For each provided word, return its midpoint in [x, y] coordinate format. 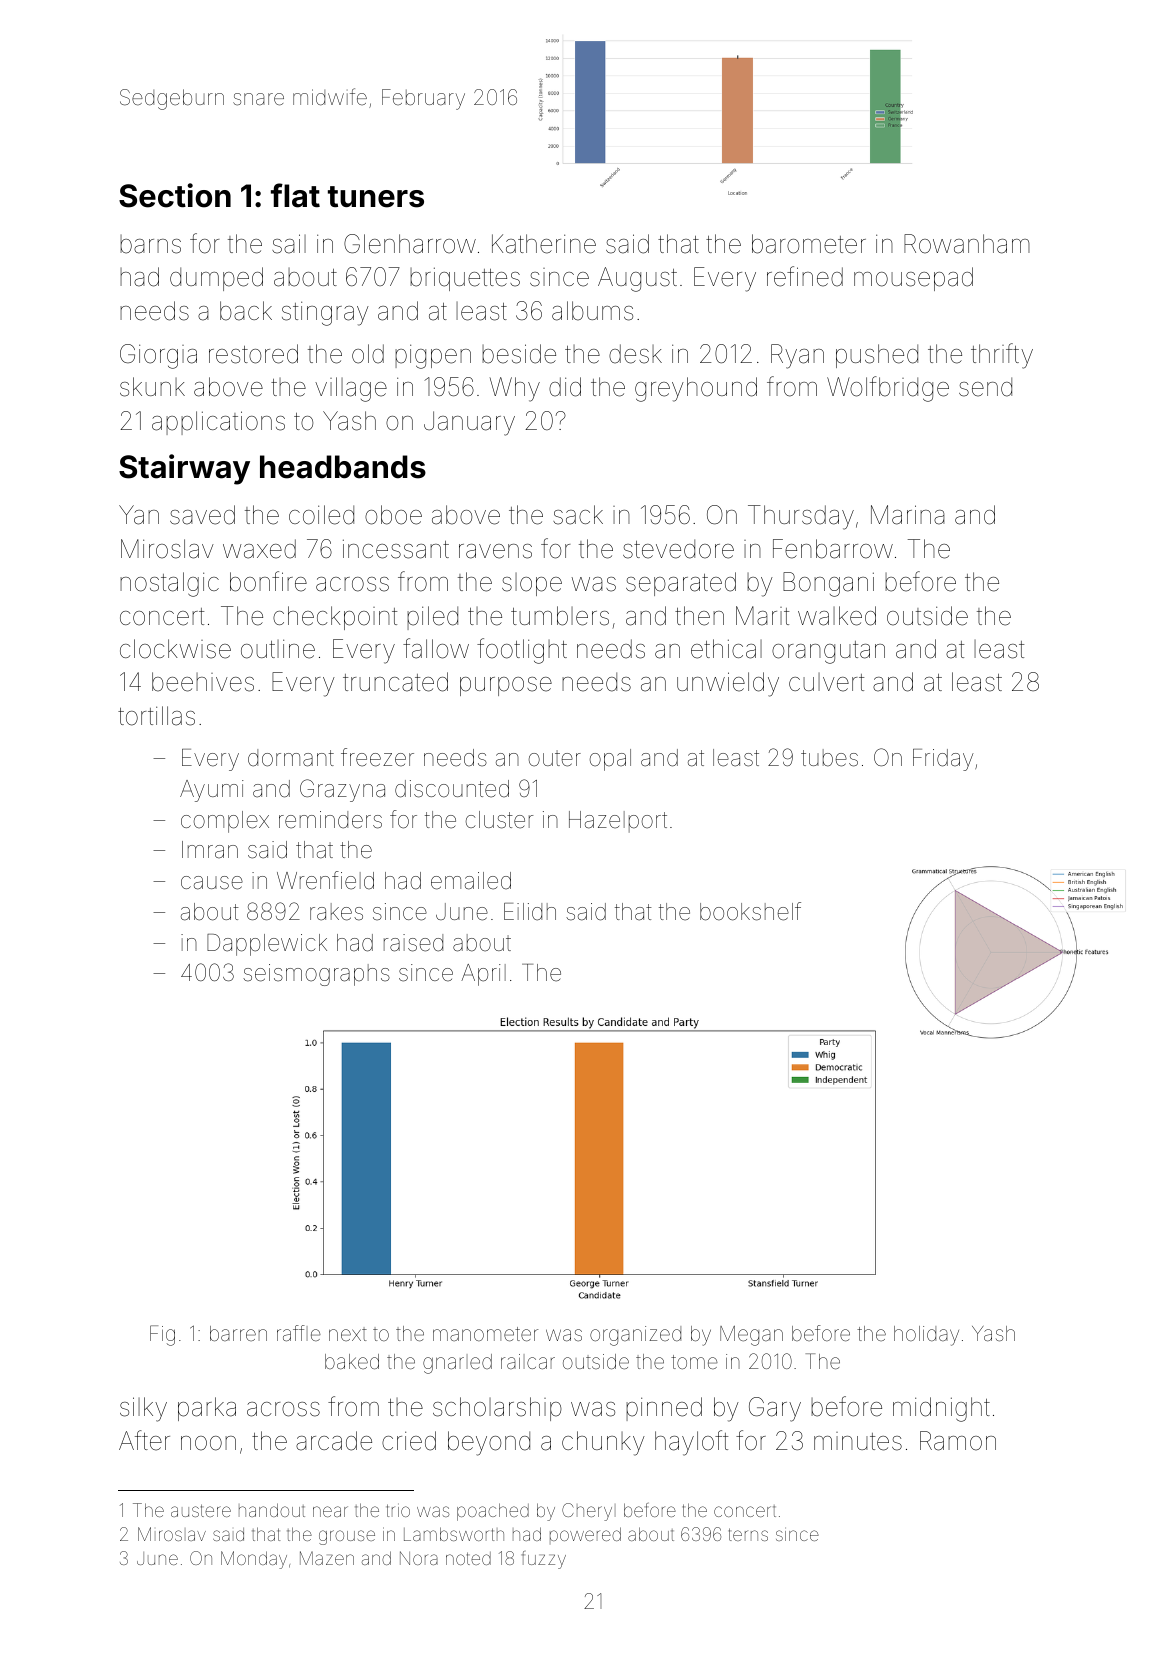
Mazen [327, 1558]
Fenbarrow [833, 549]
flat [295, 195]
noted [468, 1558]
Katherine [544, 244]
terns [748, 1534]
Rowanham [967, 244]
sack [578, 515]
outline [278, 649]
